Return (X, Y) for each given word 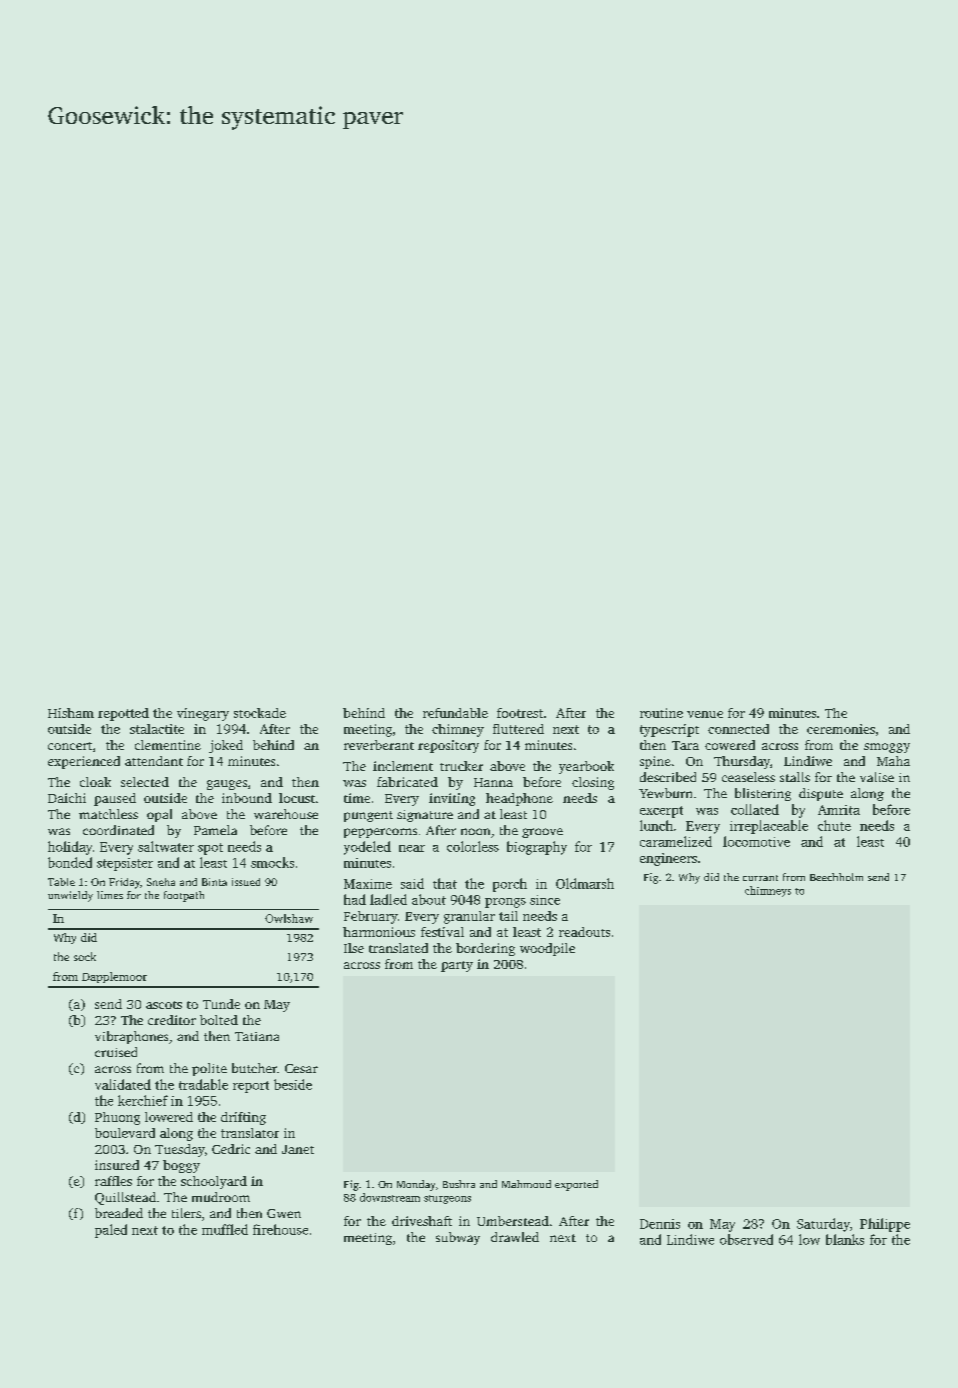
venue (705, 714)
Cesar (301, 1068)
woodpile (547, 949)
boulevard (125, 1133)
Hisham (71, 713)
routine (661, 713)
